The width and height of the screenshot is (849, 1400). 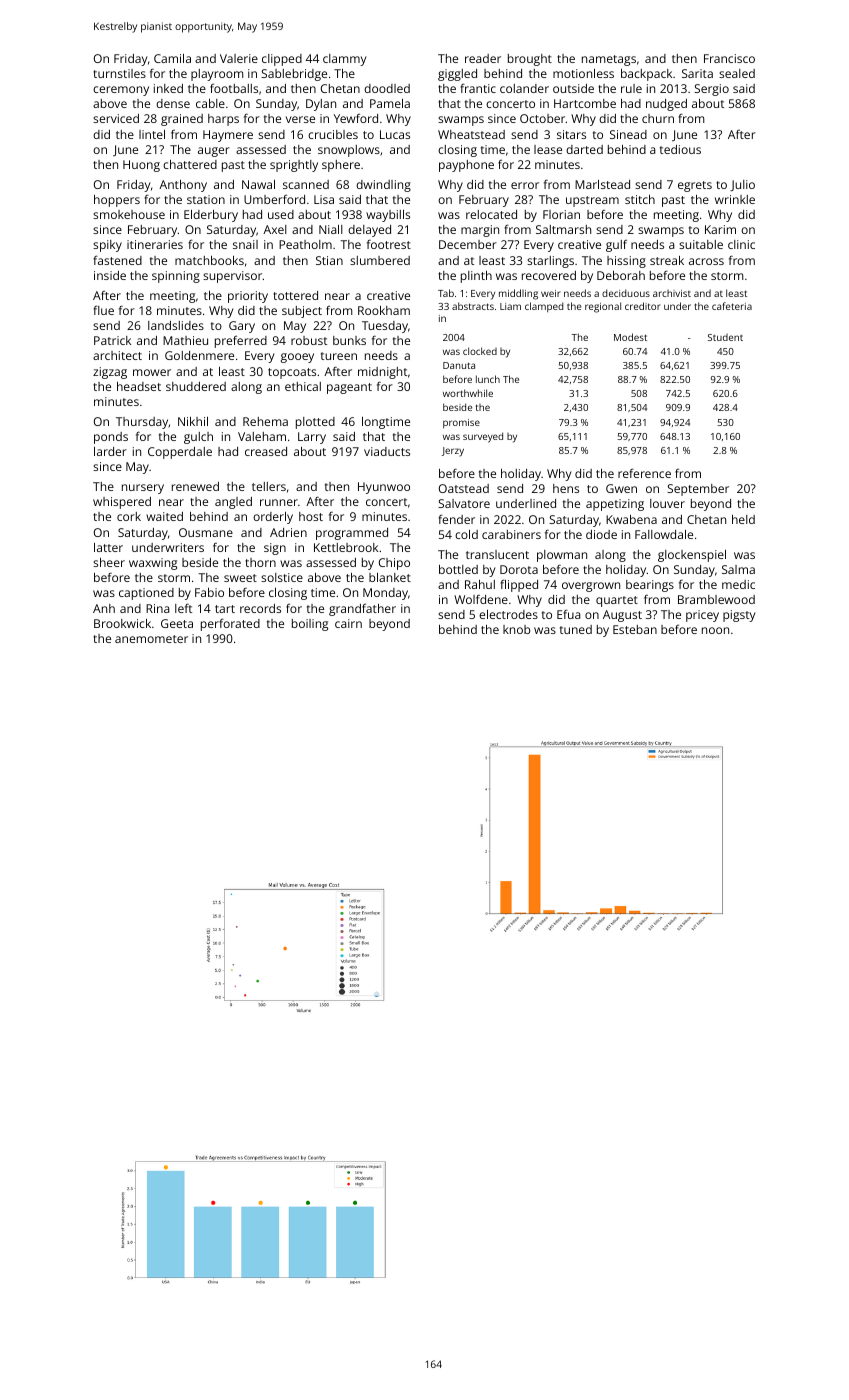 What do you see at coordinates (646, 75) in the screenshot?
I see `backpack` at bounding box center [646, 75].
